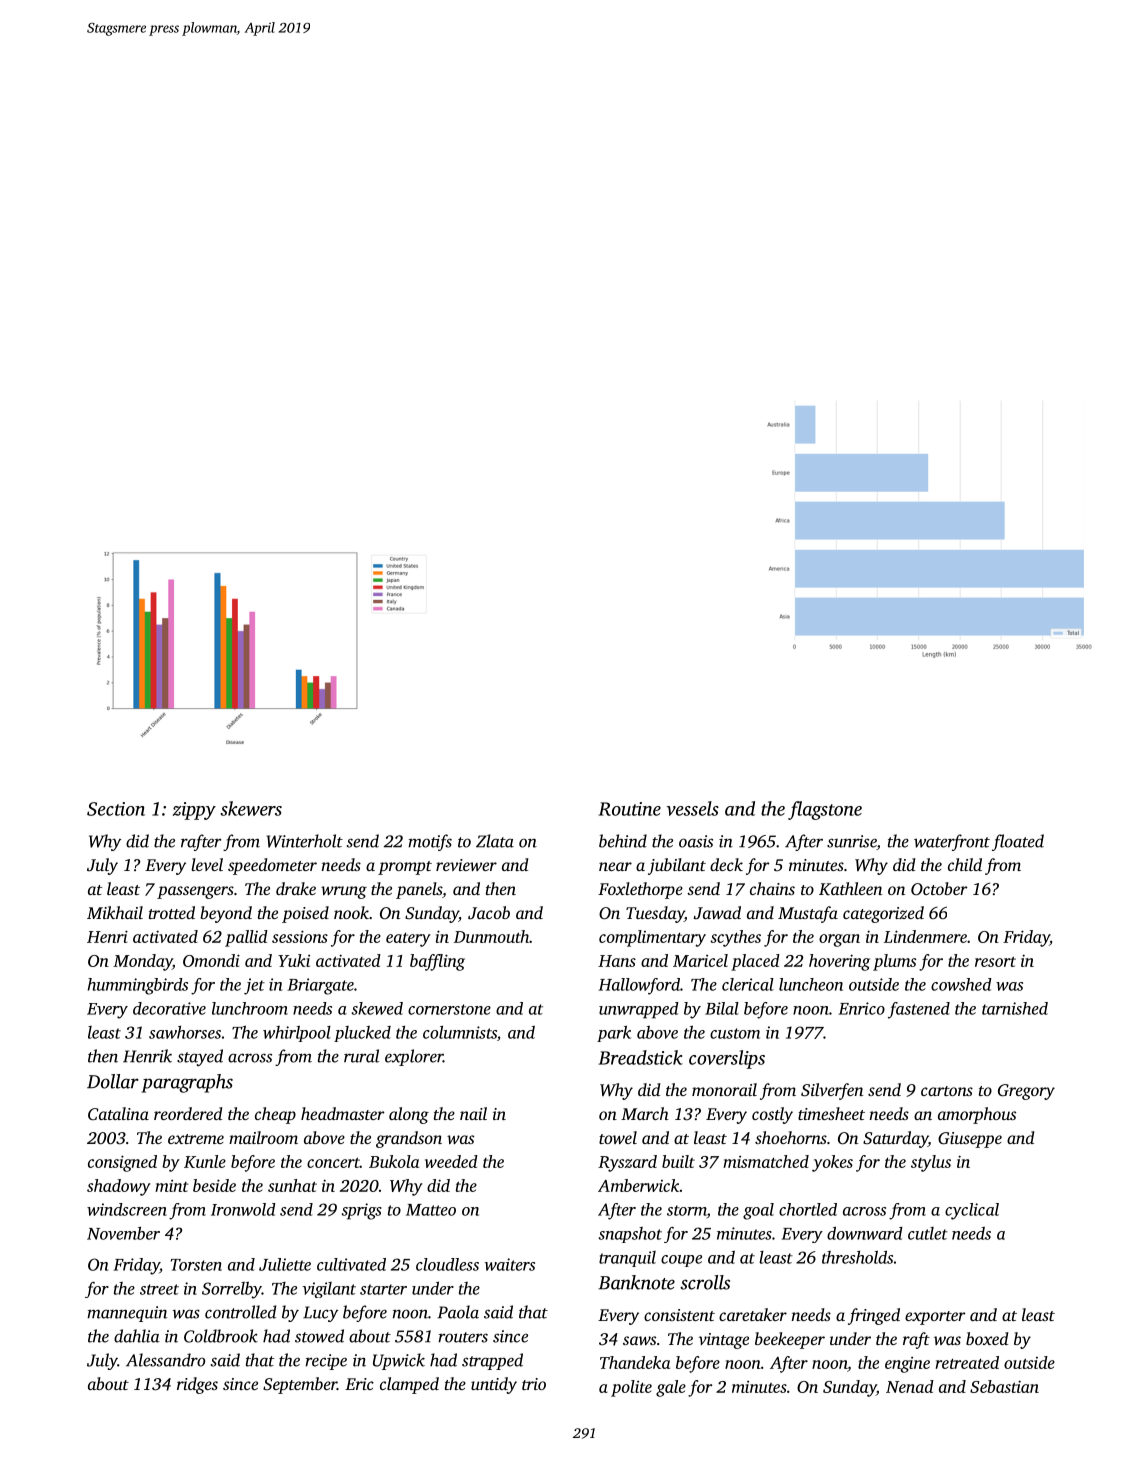 Image resolution: width=1146 pixels, height=1483 pixels. Describe the element at coordinates (724, 1089) in the screenshot. I see `monorail` at that location.
